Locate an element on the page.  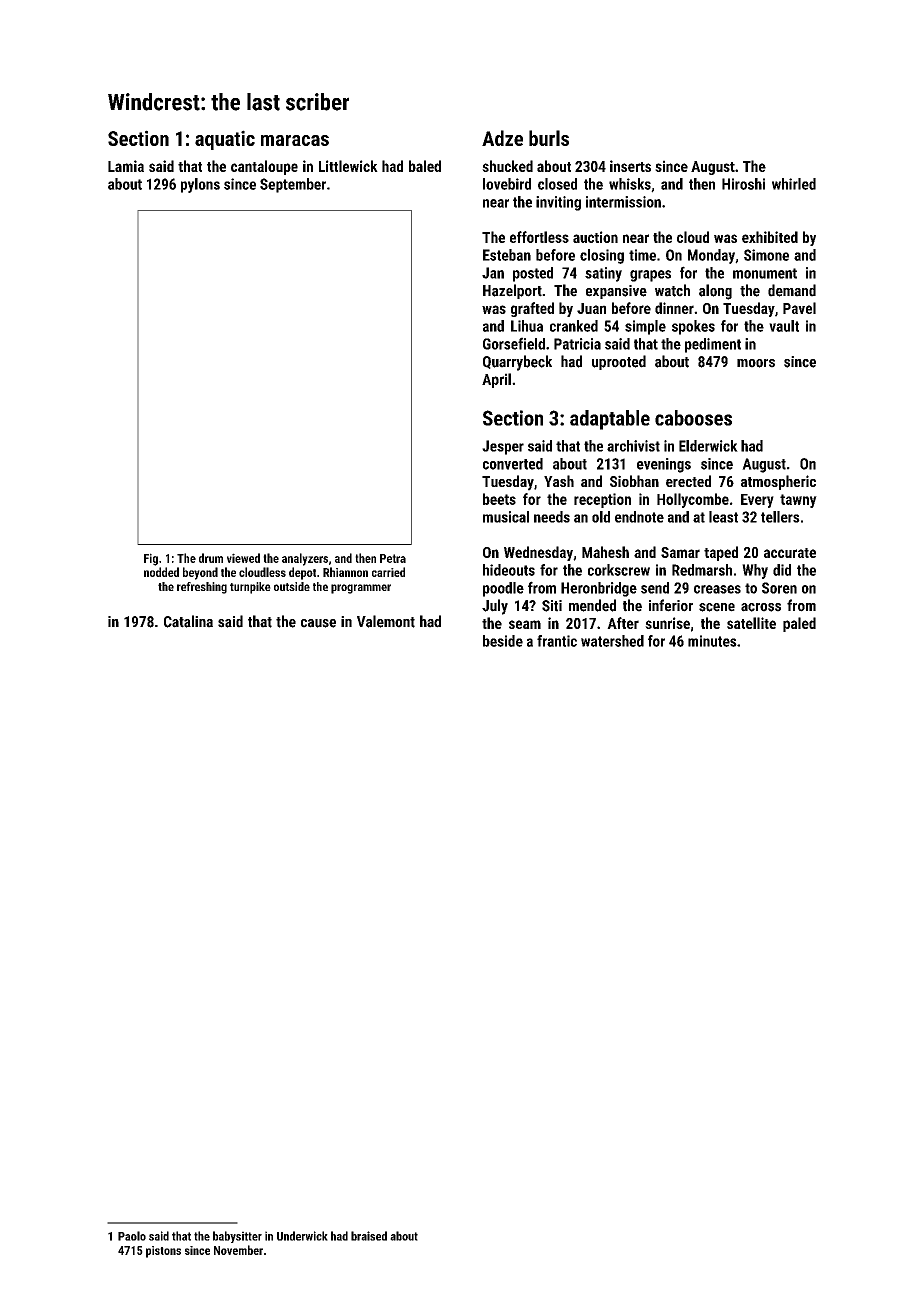
braised is located at coordinates (369, 1236).
